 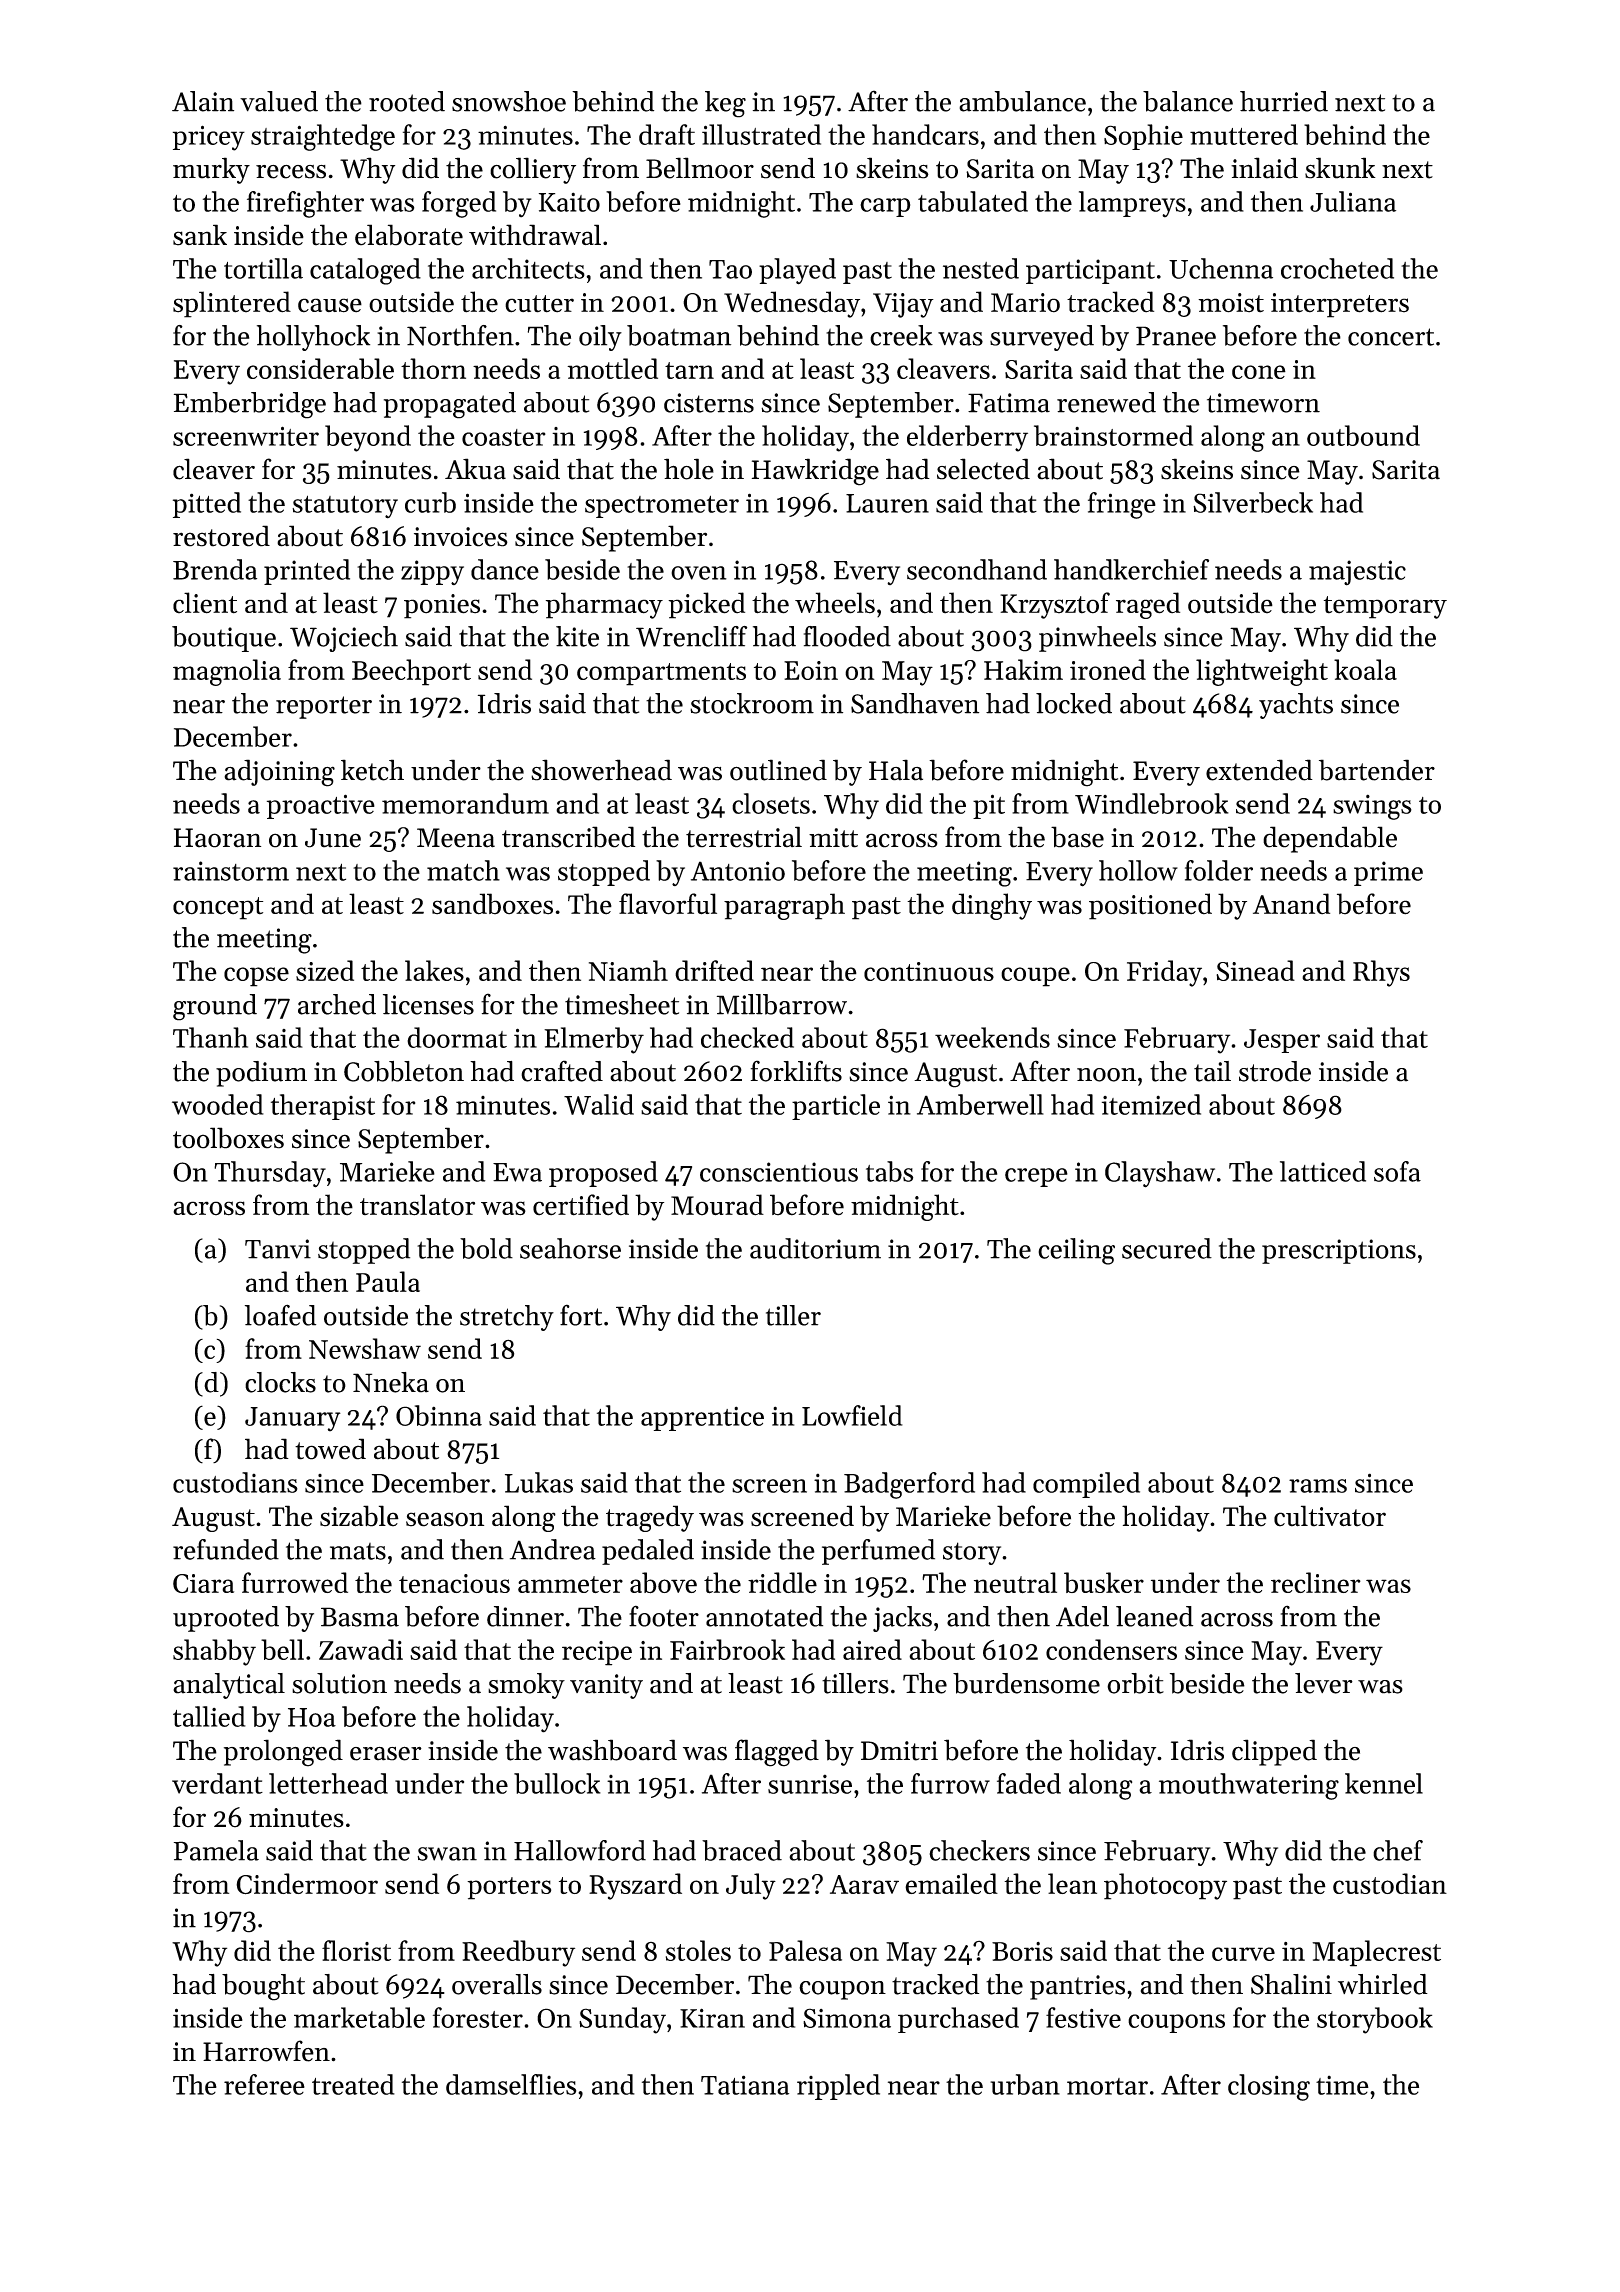 What do you see at coordinates (1318, 1486) in the page?
I see `rams` at bounding box center [1318, 1486].
